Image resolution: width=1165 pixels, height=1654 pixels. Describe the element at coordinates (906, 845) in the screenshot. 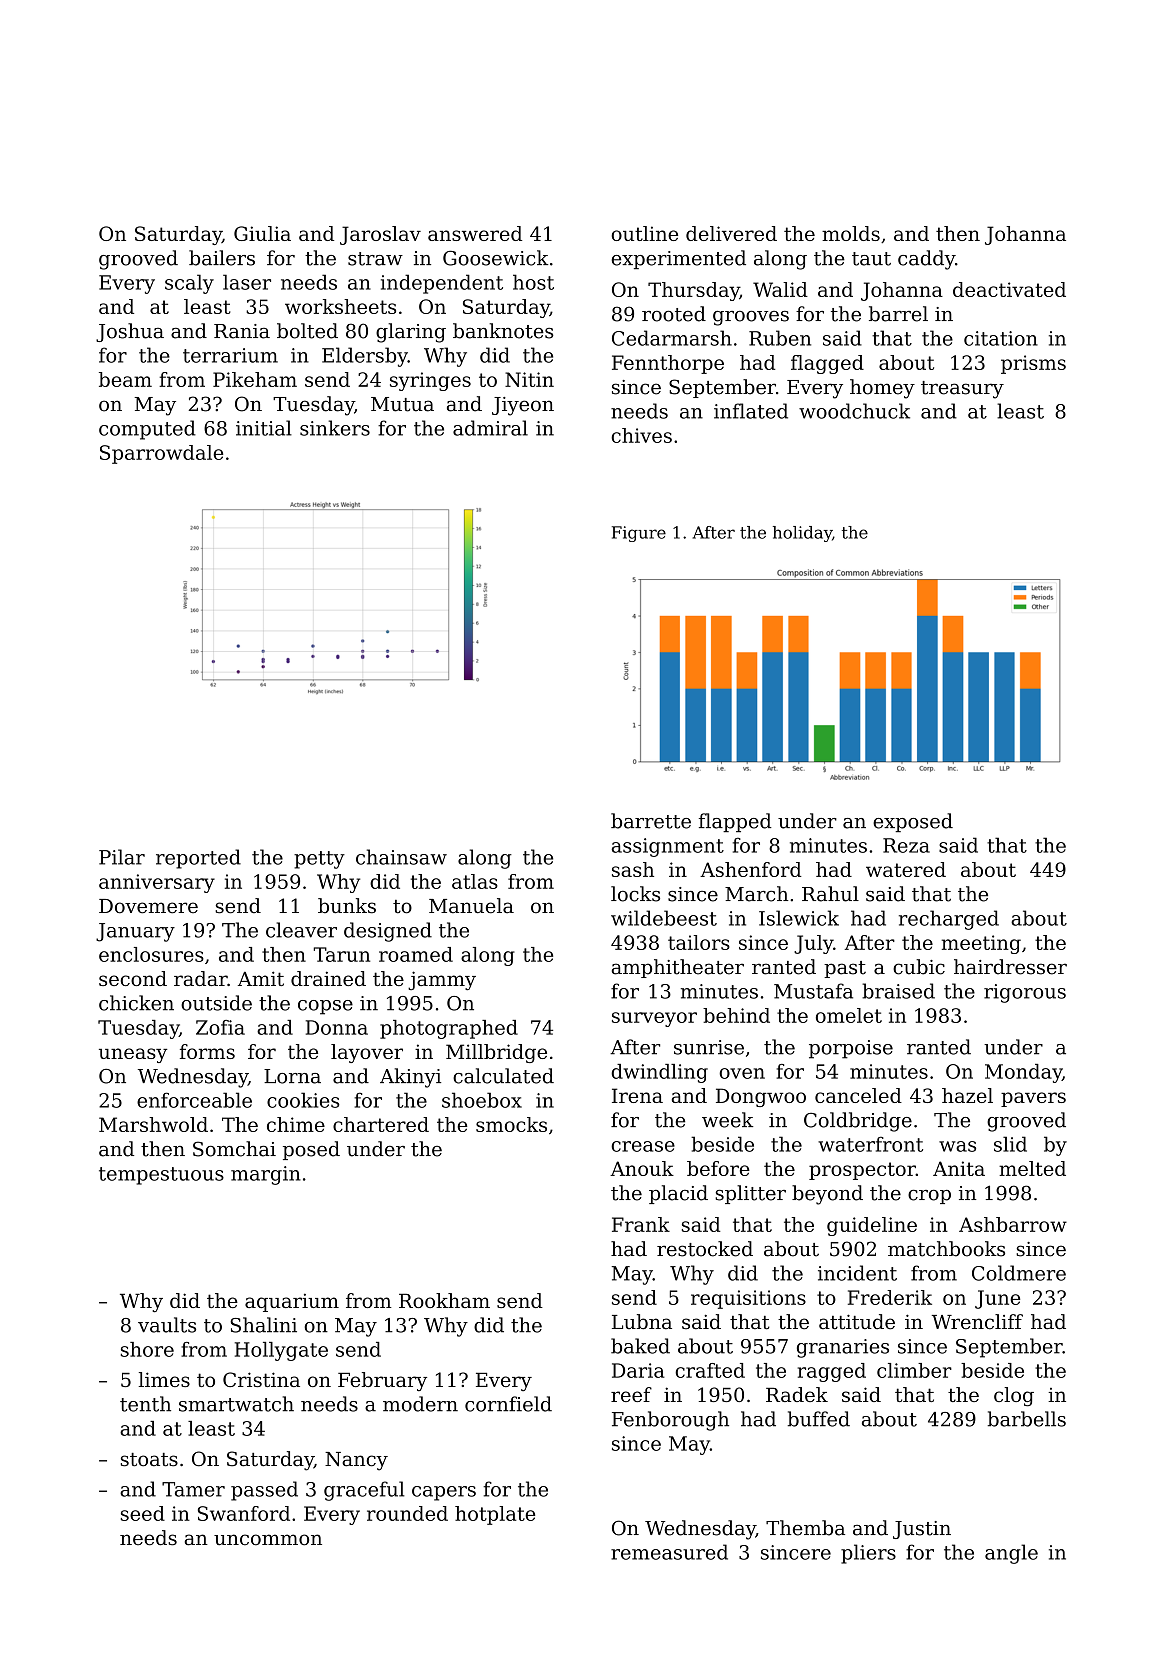

I see `Reza` at that location.
